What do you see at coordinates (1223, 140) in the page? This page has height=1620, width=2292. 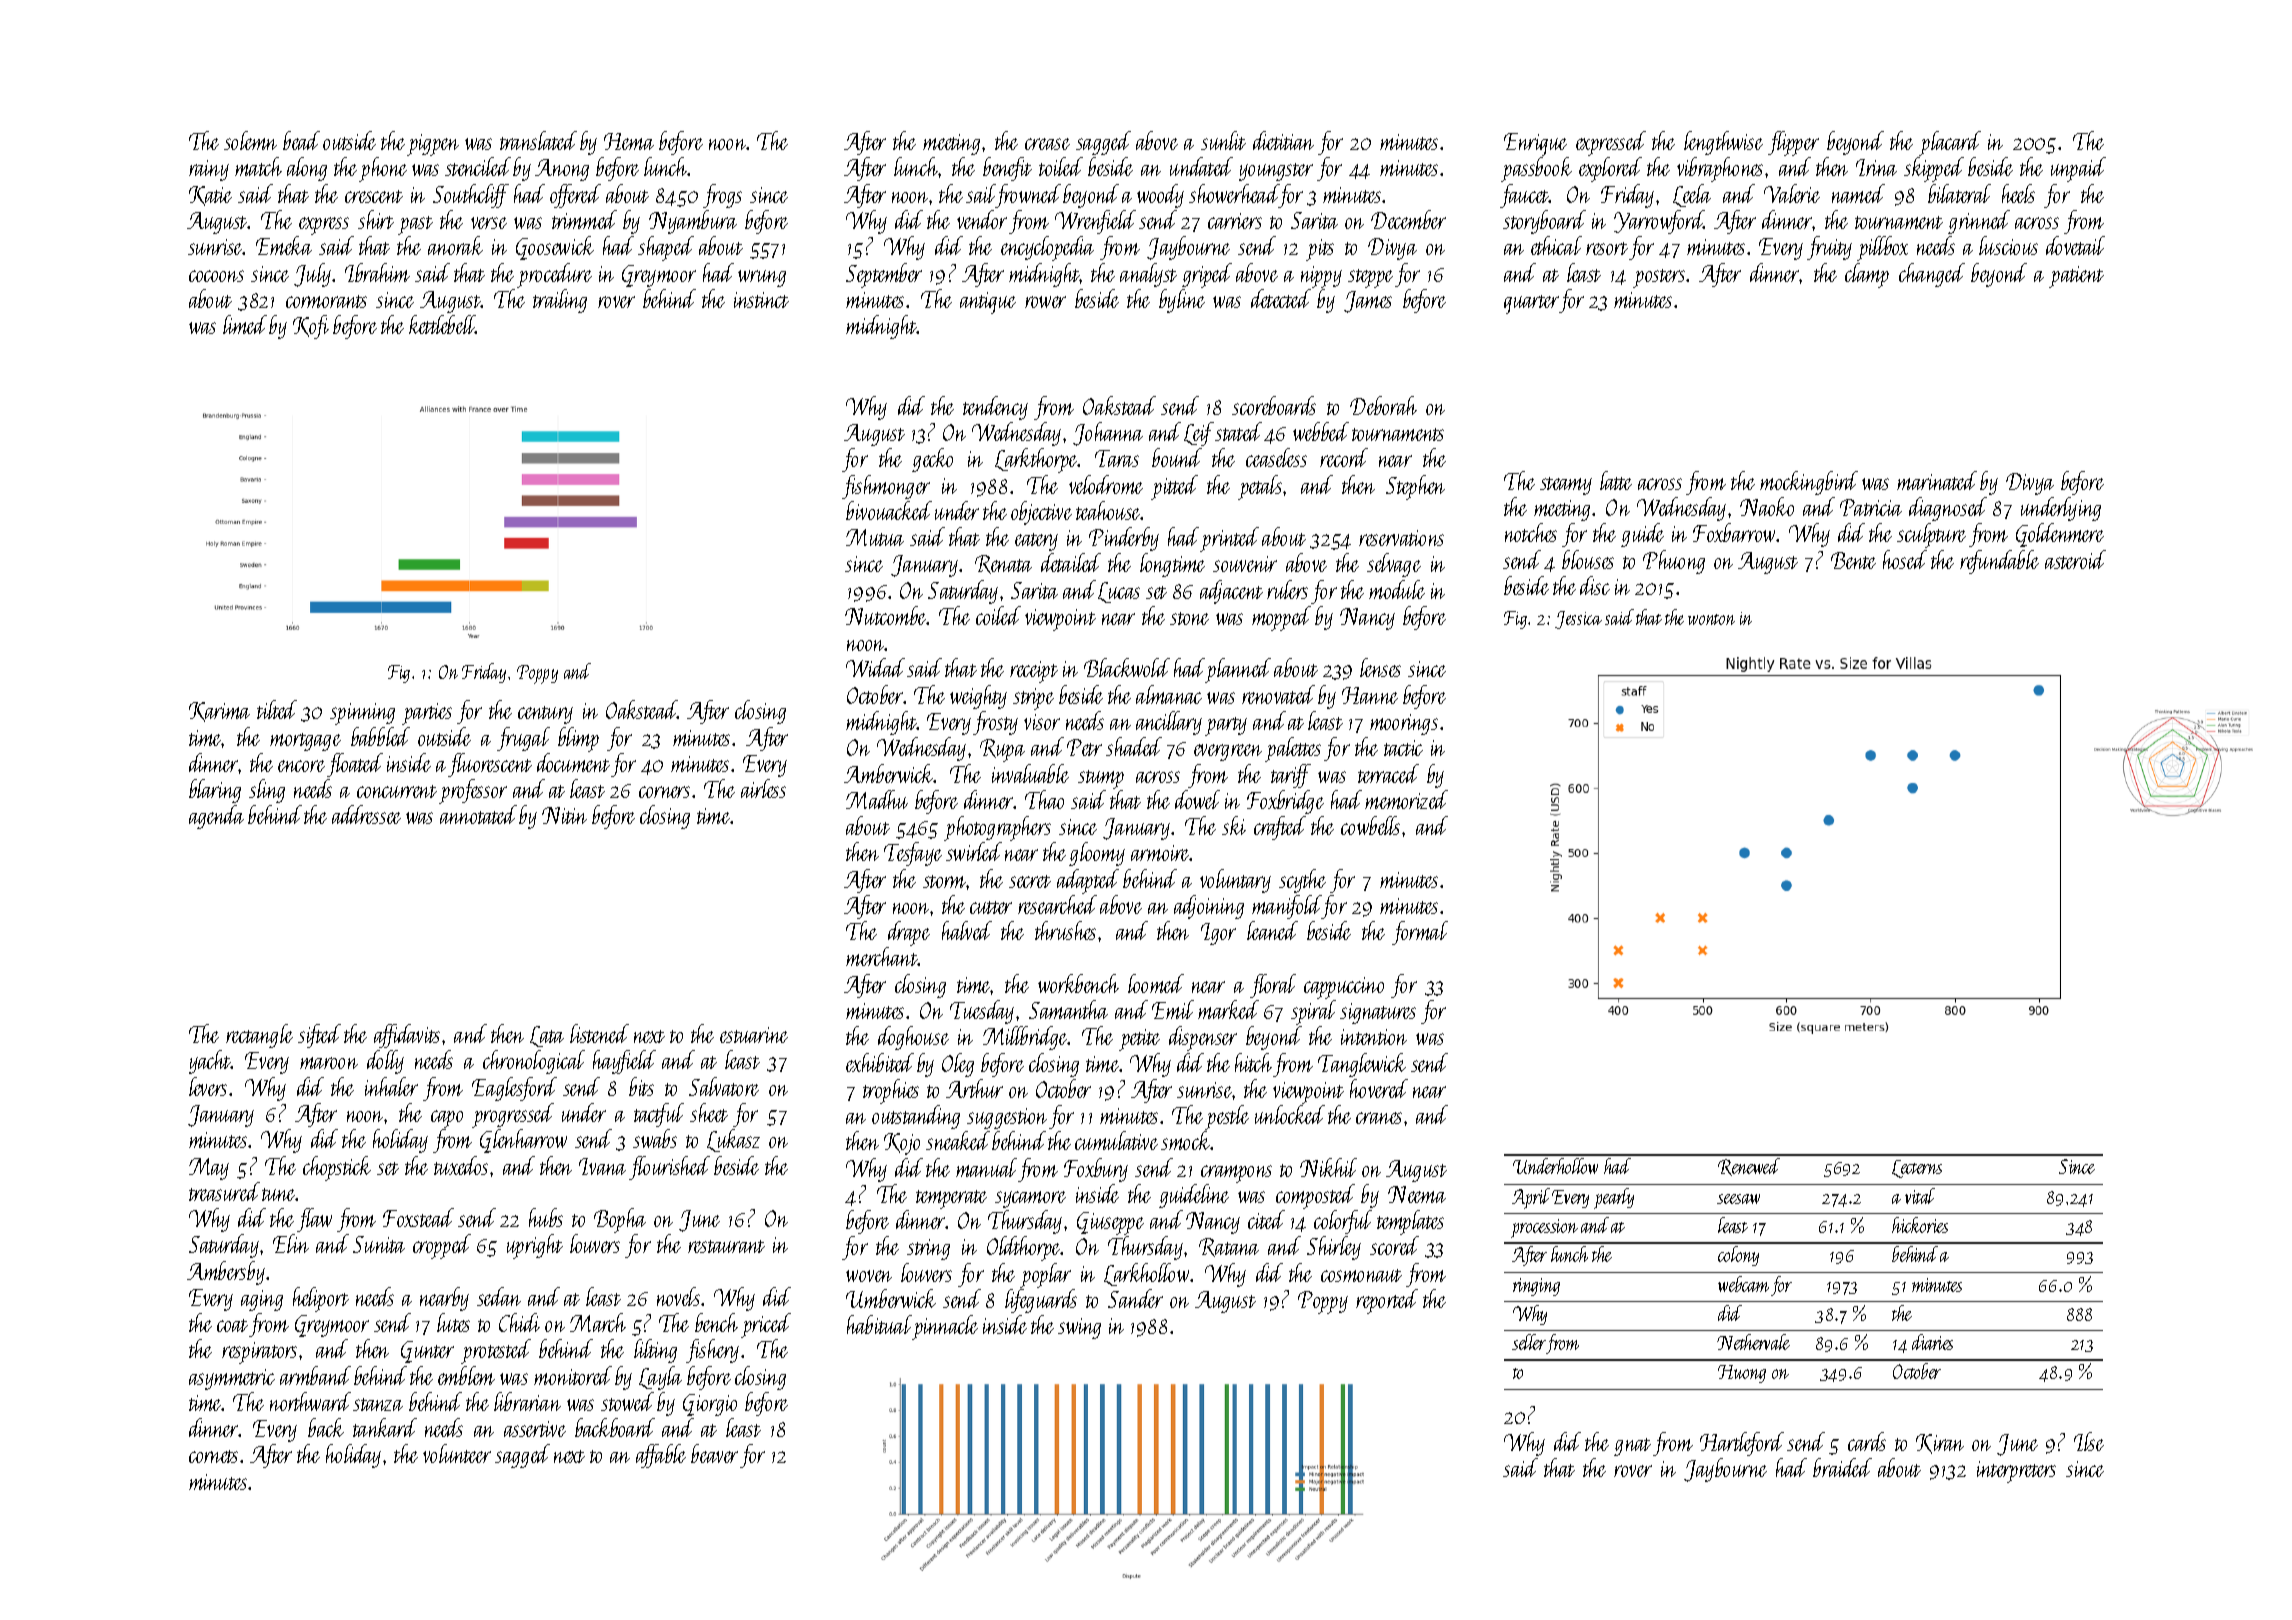 I see `sunlit` at bounding box center [1223, 140].
